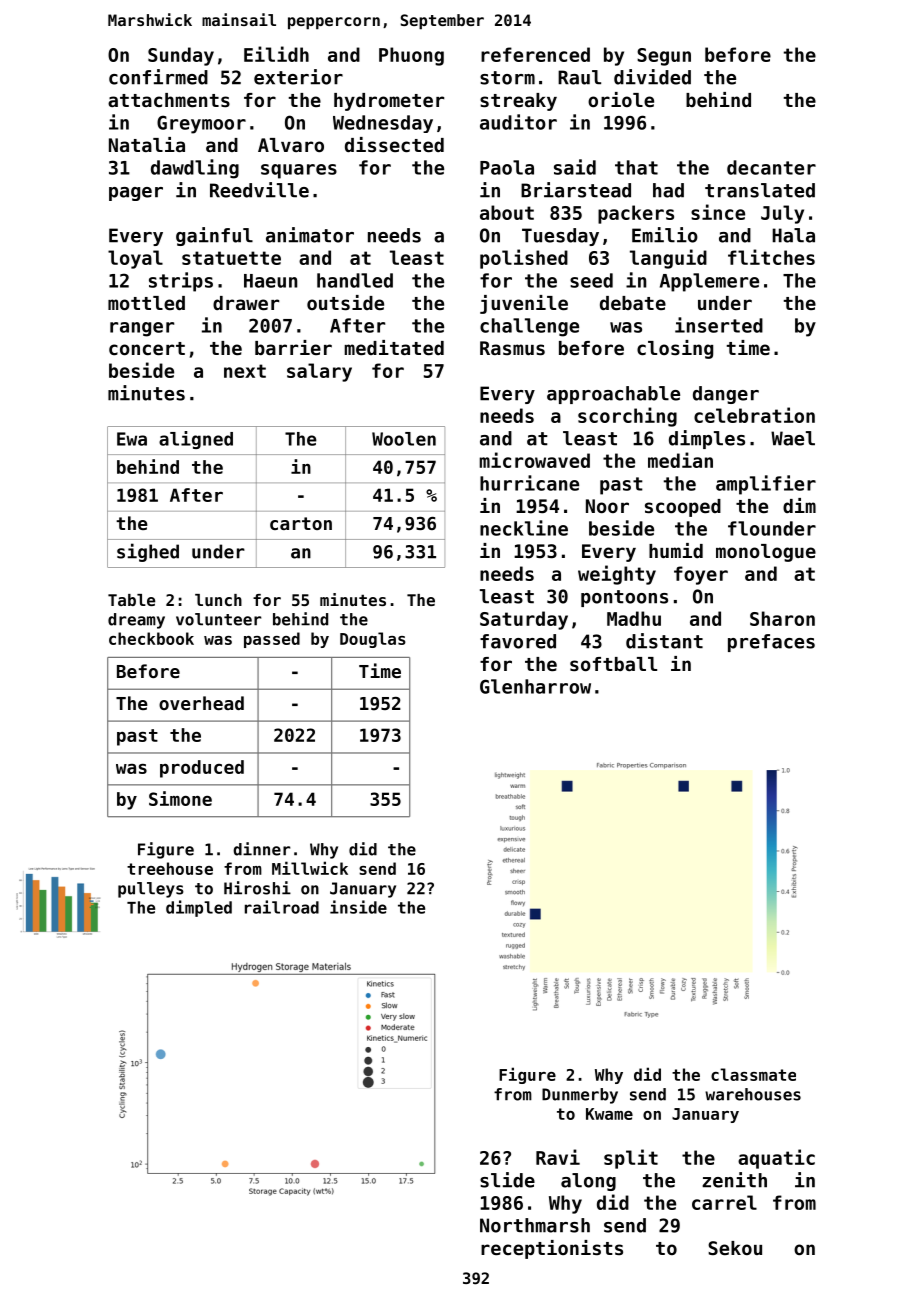 The image size is (924, 1308). I want to click on receptionists, so click(552, 1249).
